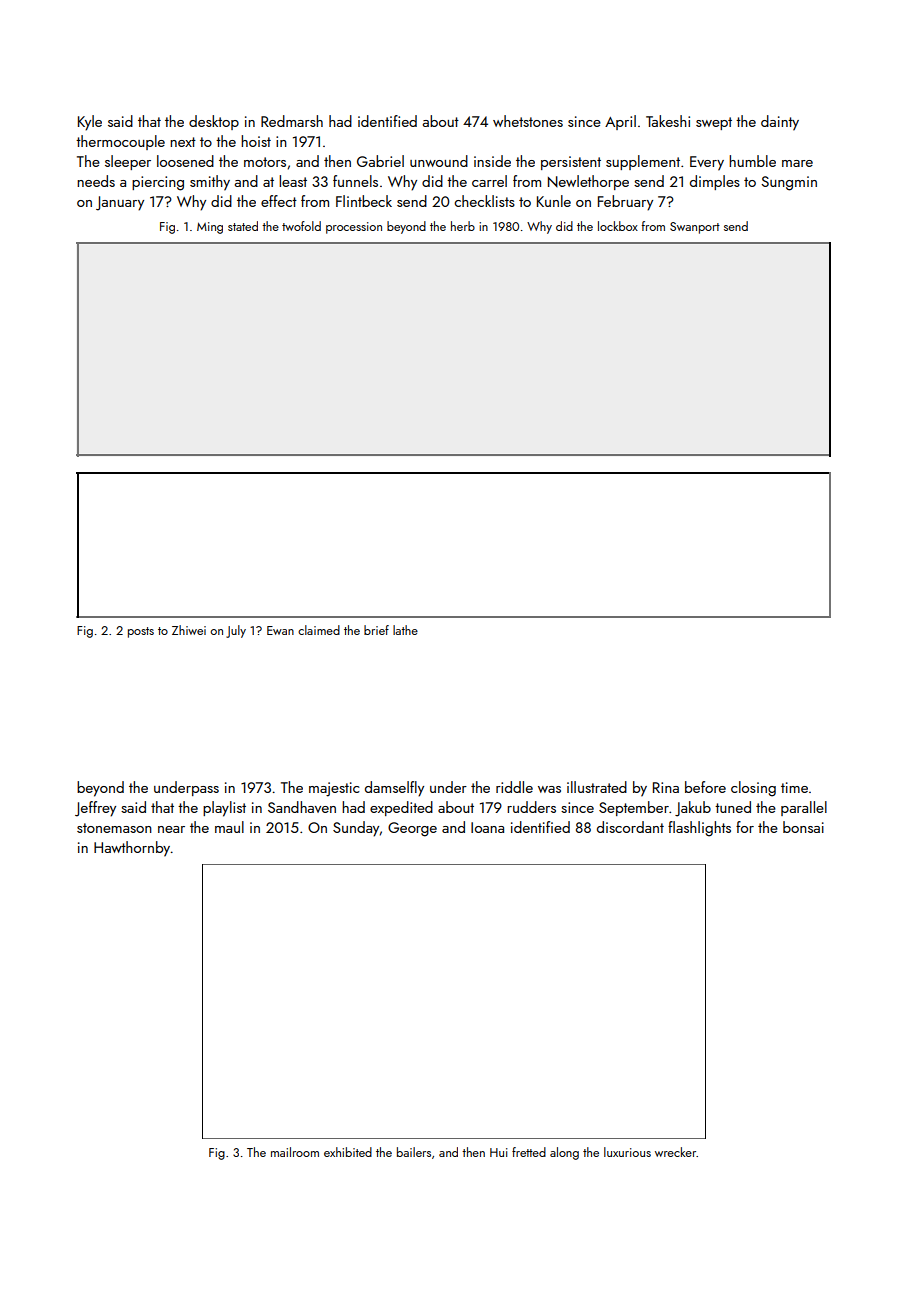 The width and height of the image is (908, 1316). Describe the element at coordinates (376, 630) in the image. I see `brief` at that location.
